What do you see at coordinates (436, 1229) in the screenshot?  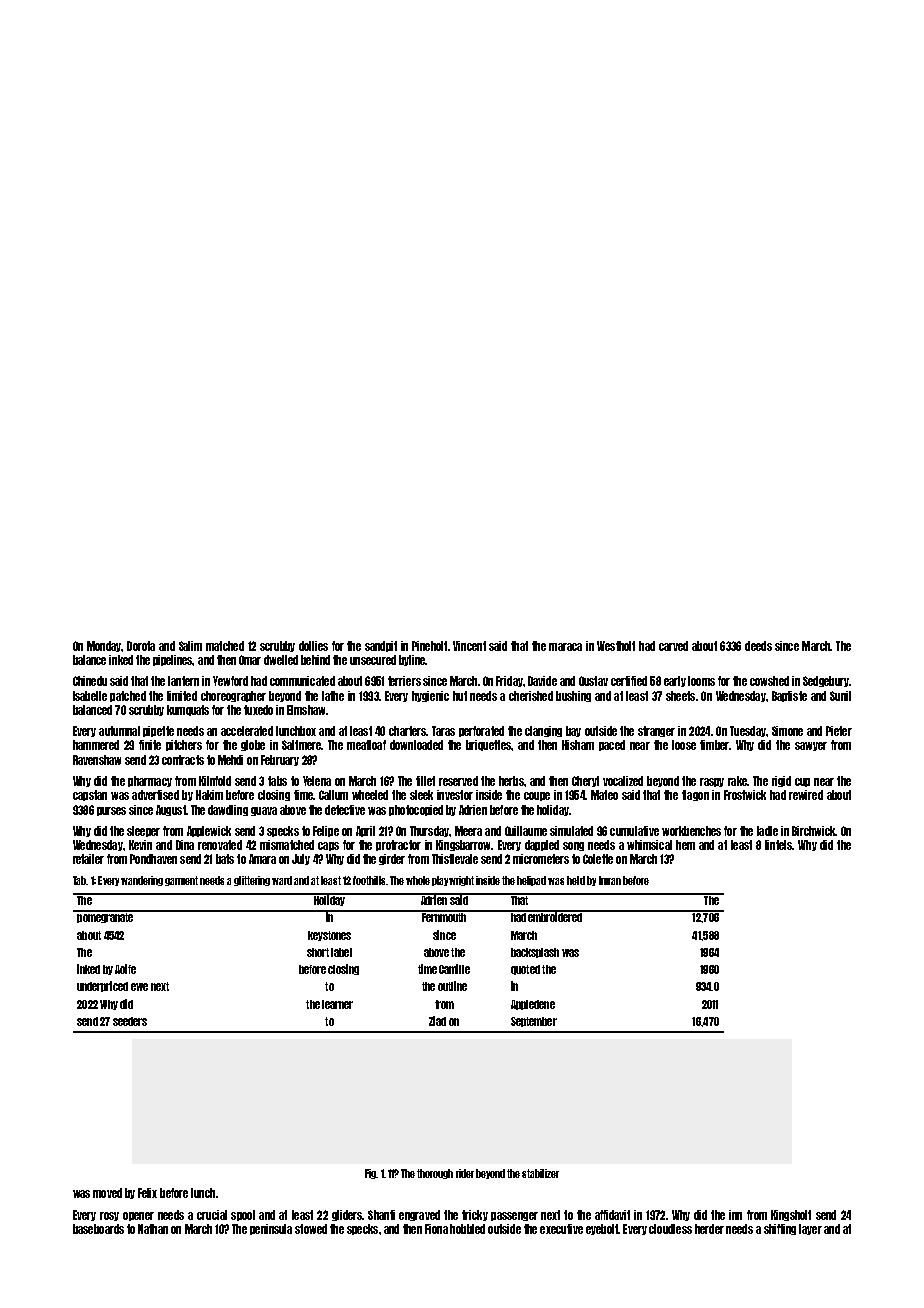 I see `Fiona` at bounding box center [436, 1229].
